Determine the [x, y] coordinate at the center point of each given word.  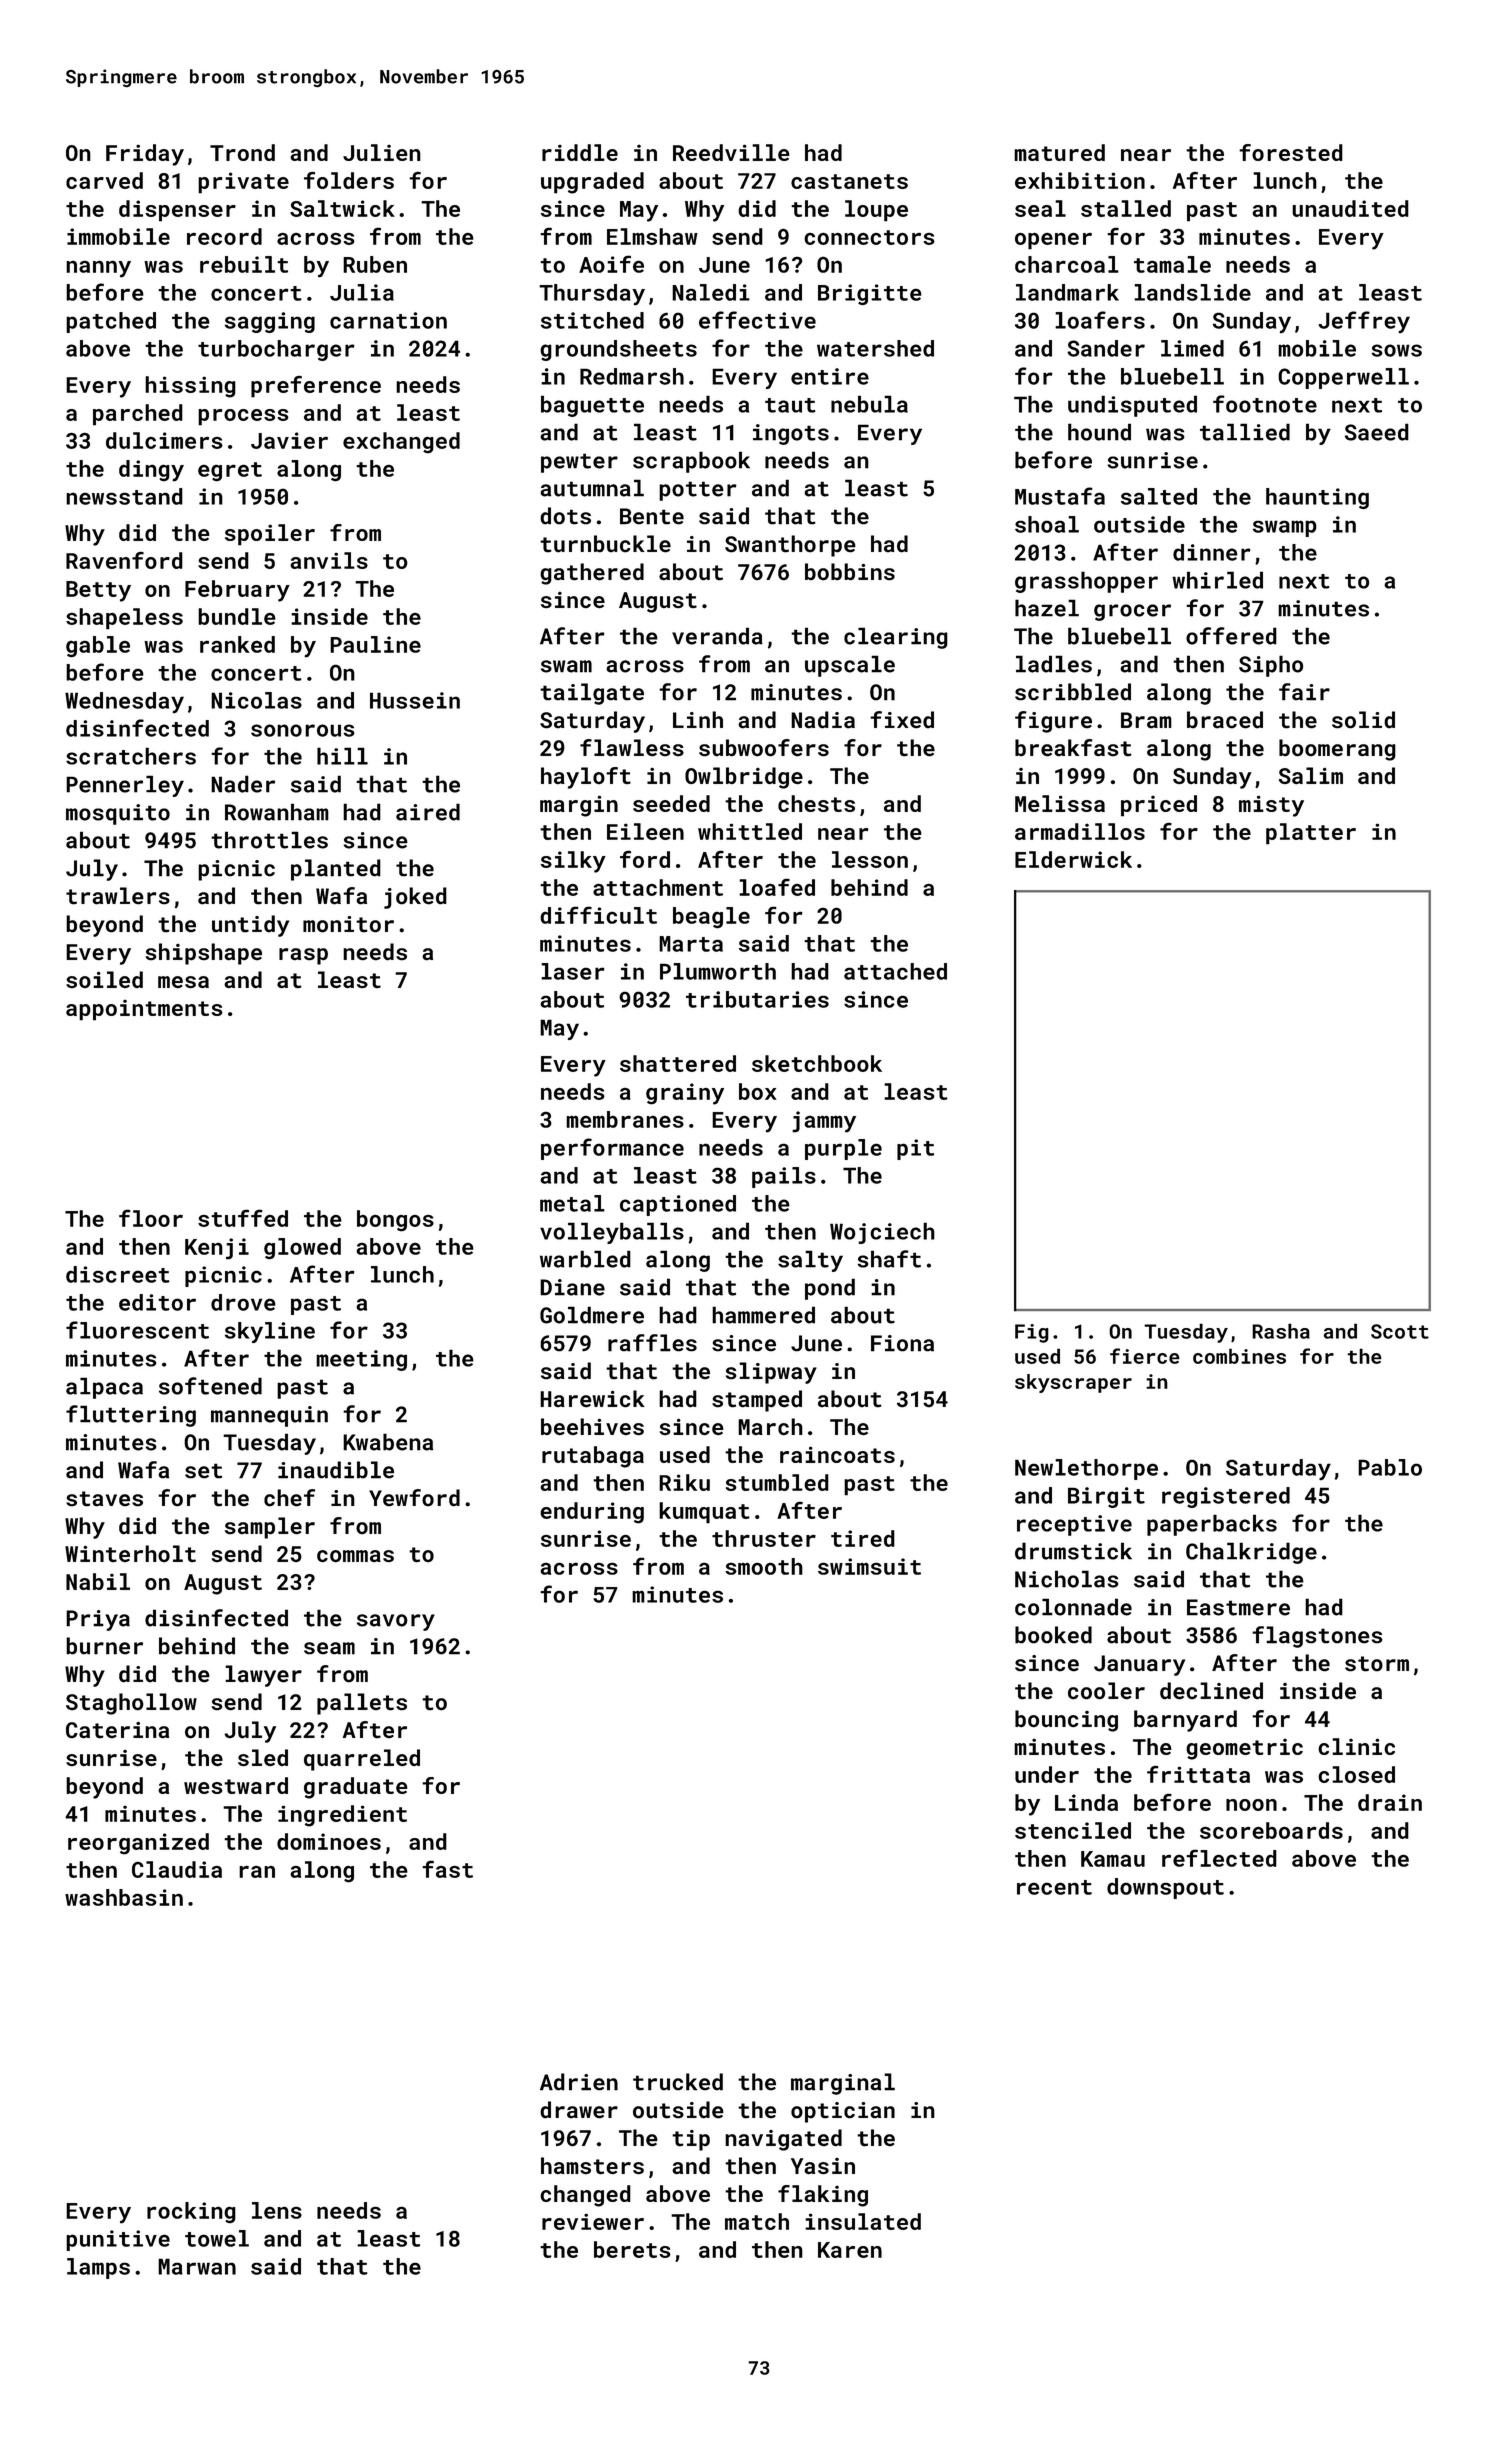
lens [277, 2210]
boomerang [1337, 750]
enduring [592, 1513]
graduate [356, 1788]
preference [316, 386]
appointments [144, 1010]
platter [1311, 834]
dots [565, 516]
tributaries [757, 999]
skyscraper [1073, 1383]
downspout [1165, 1888]
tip [691, 2140]
